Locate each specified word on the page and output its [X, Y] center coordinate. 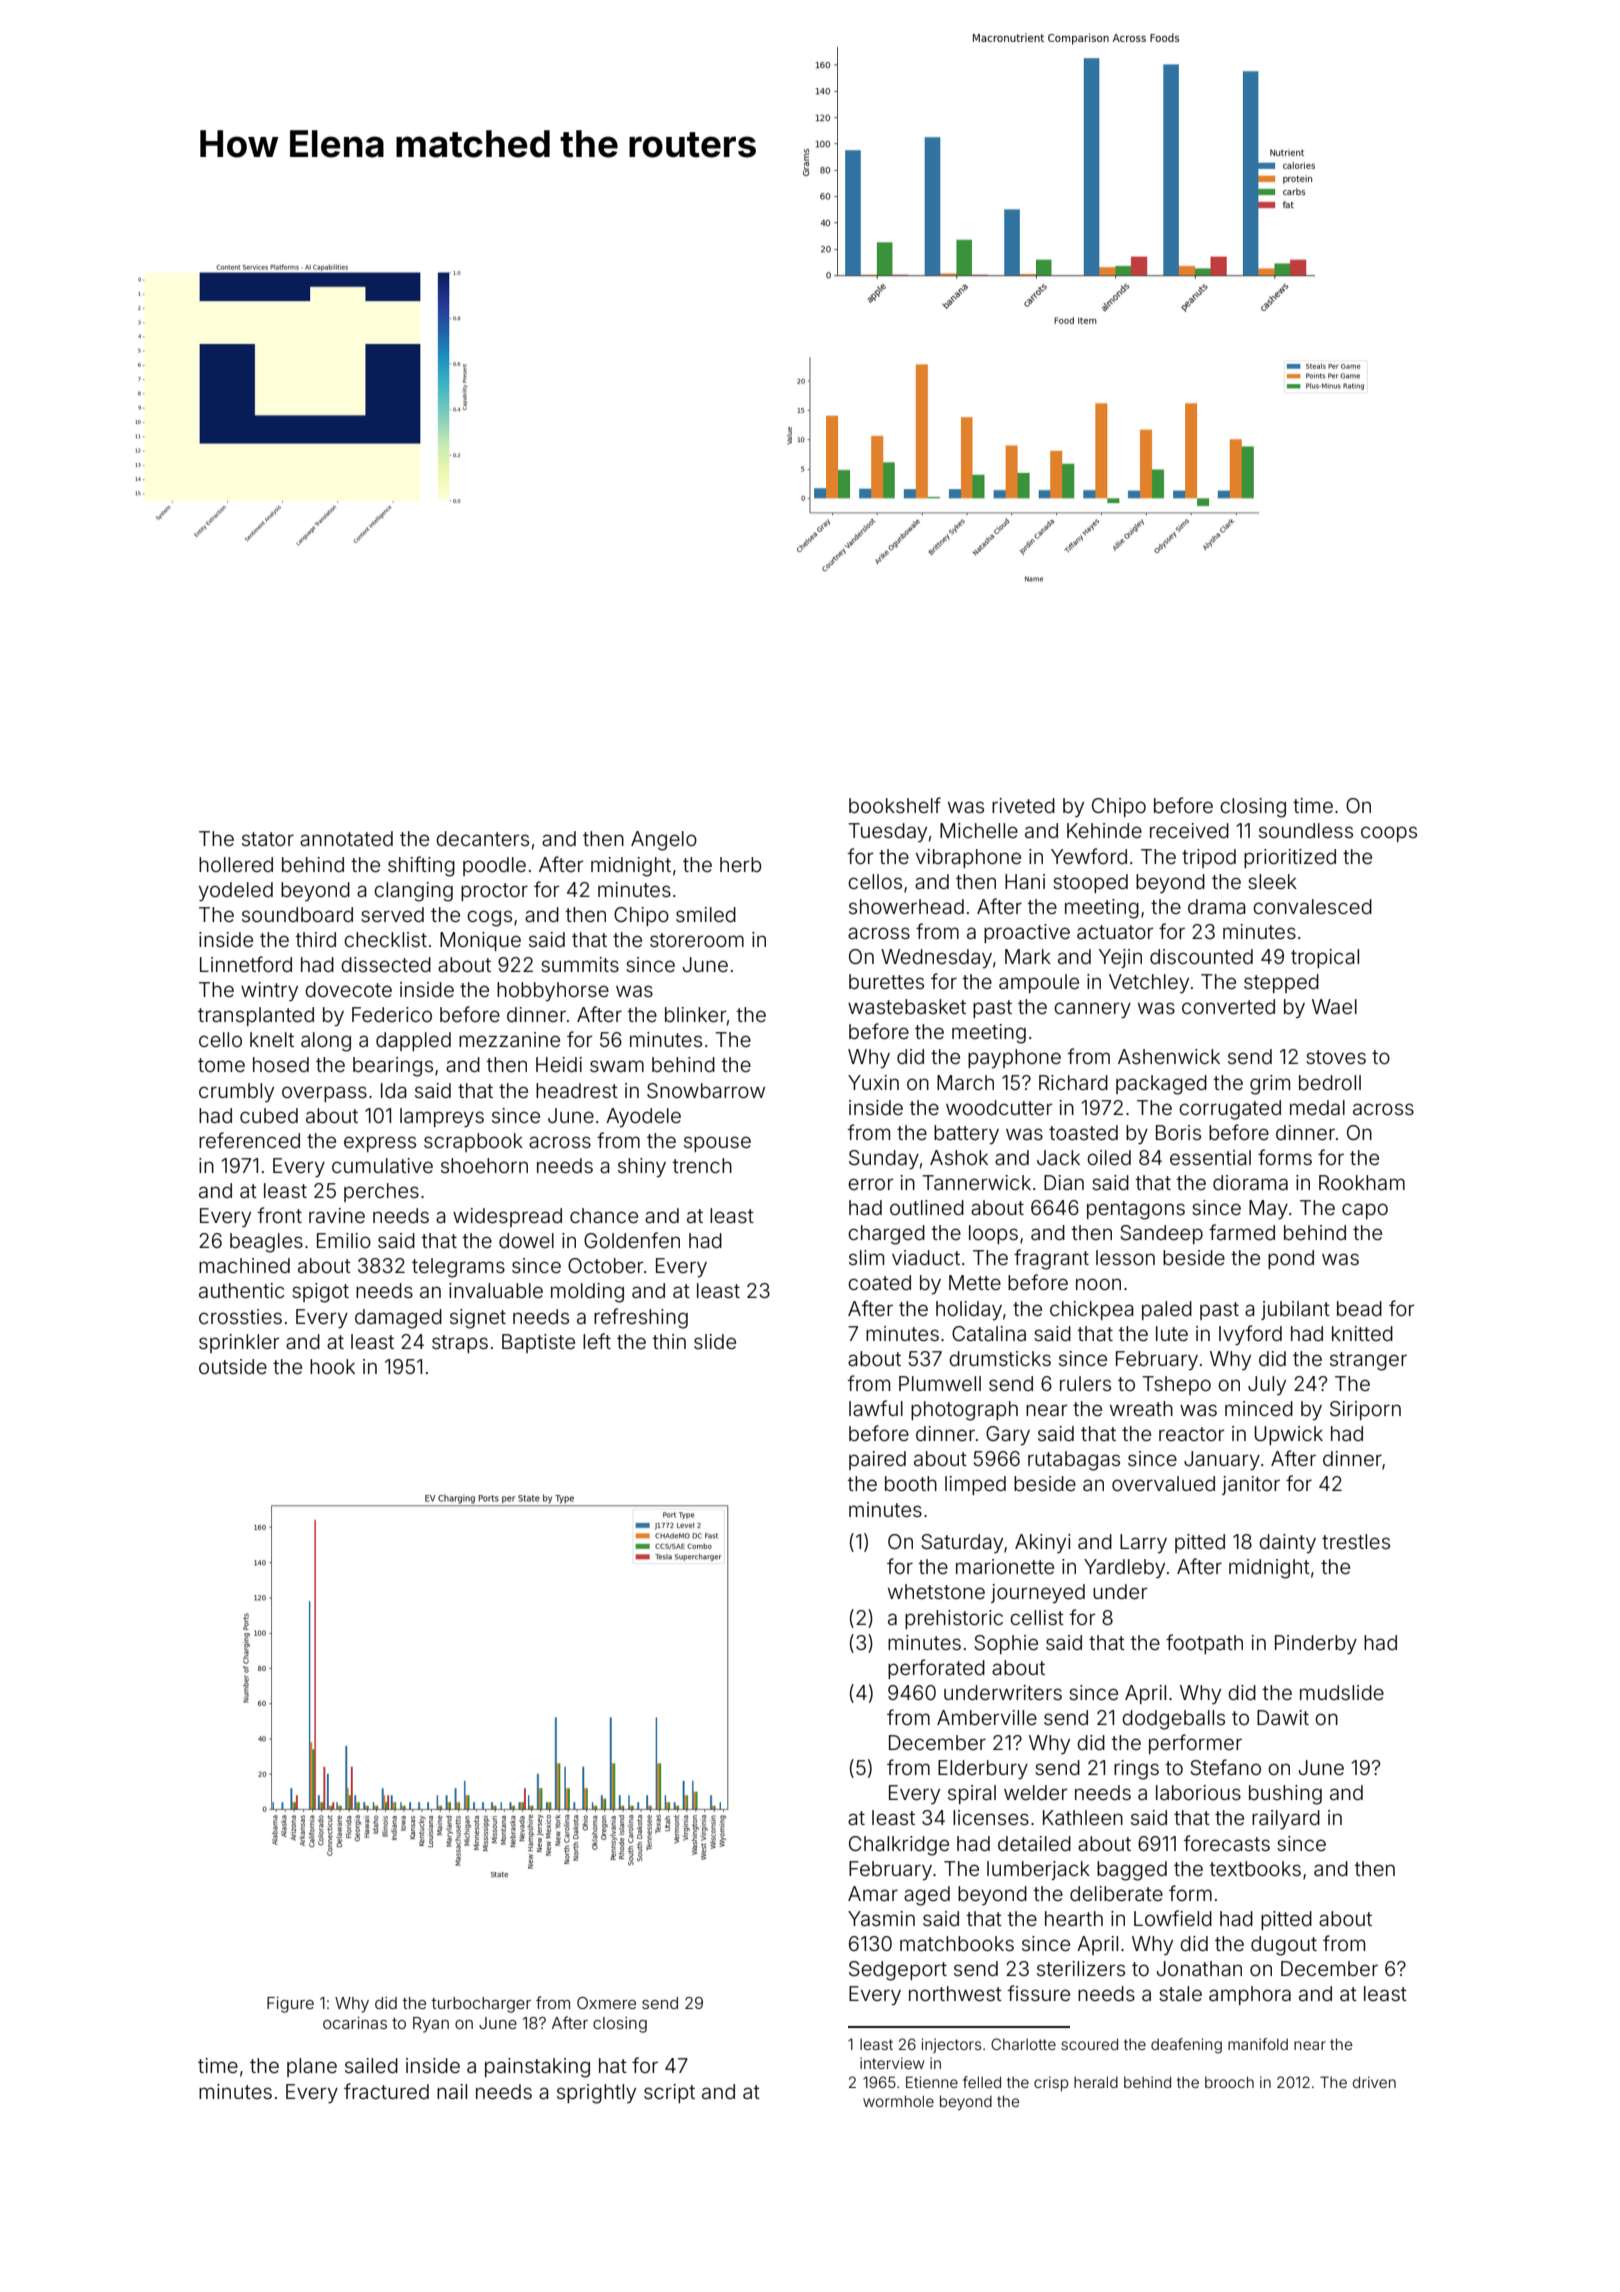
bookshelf [895, 805]
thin [669, 1341]
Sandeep [1161, 1234]
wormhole [898, 2101]
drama [1217, 906]
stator [268, 839]
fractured [386, 2091]
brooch [1229, 2082]
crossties [240, 1316]
